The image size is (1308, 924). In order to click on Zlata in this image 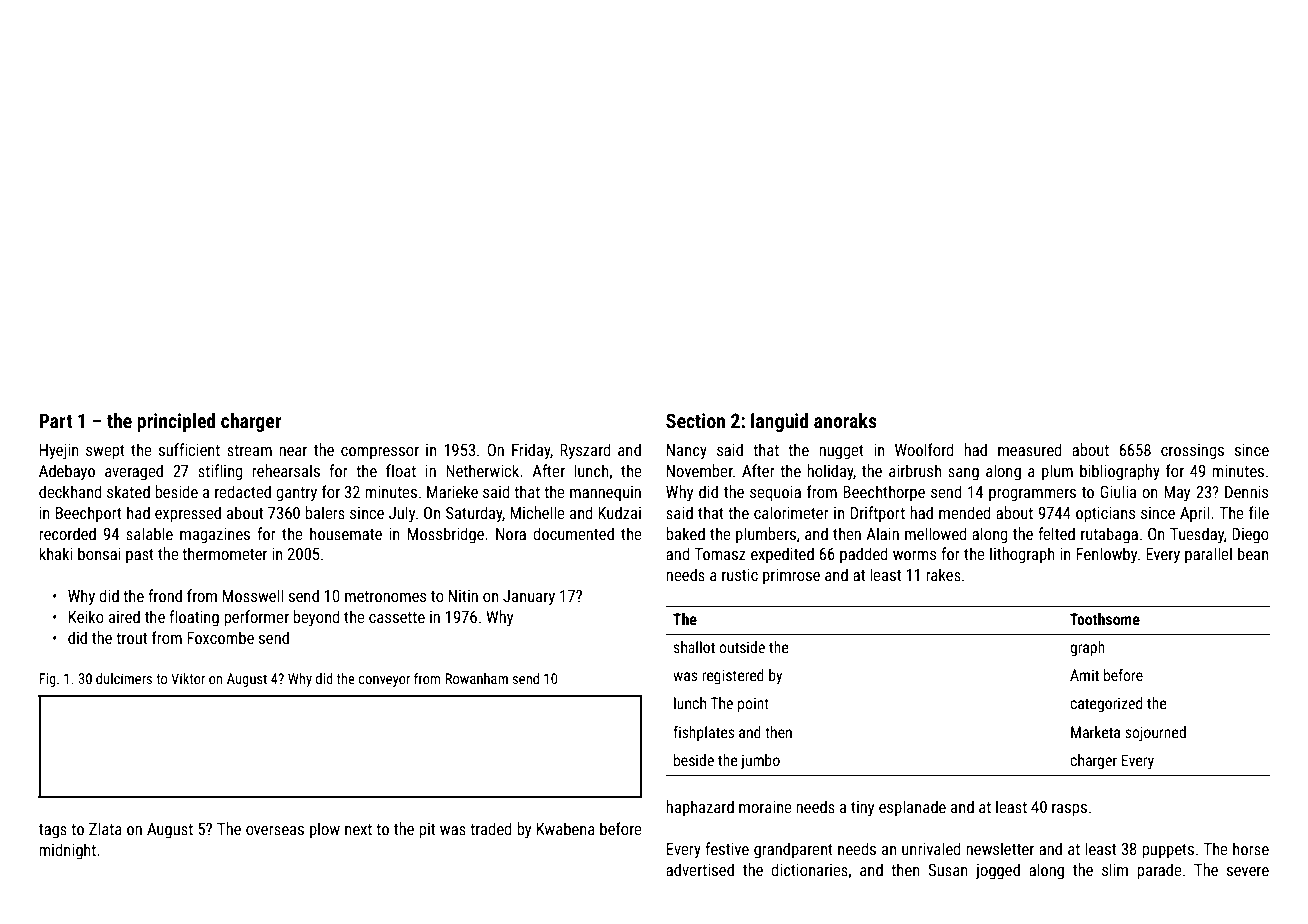, I will do `click(105, 828)`.
